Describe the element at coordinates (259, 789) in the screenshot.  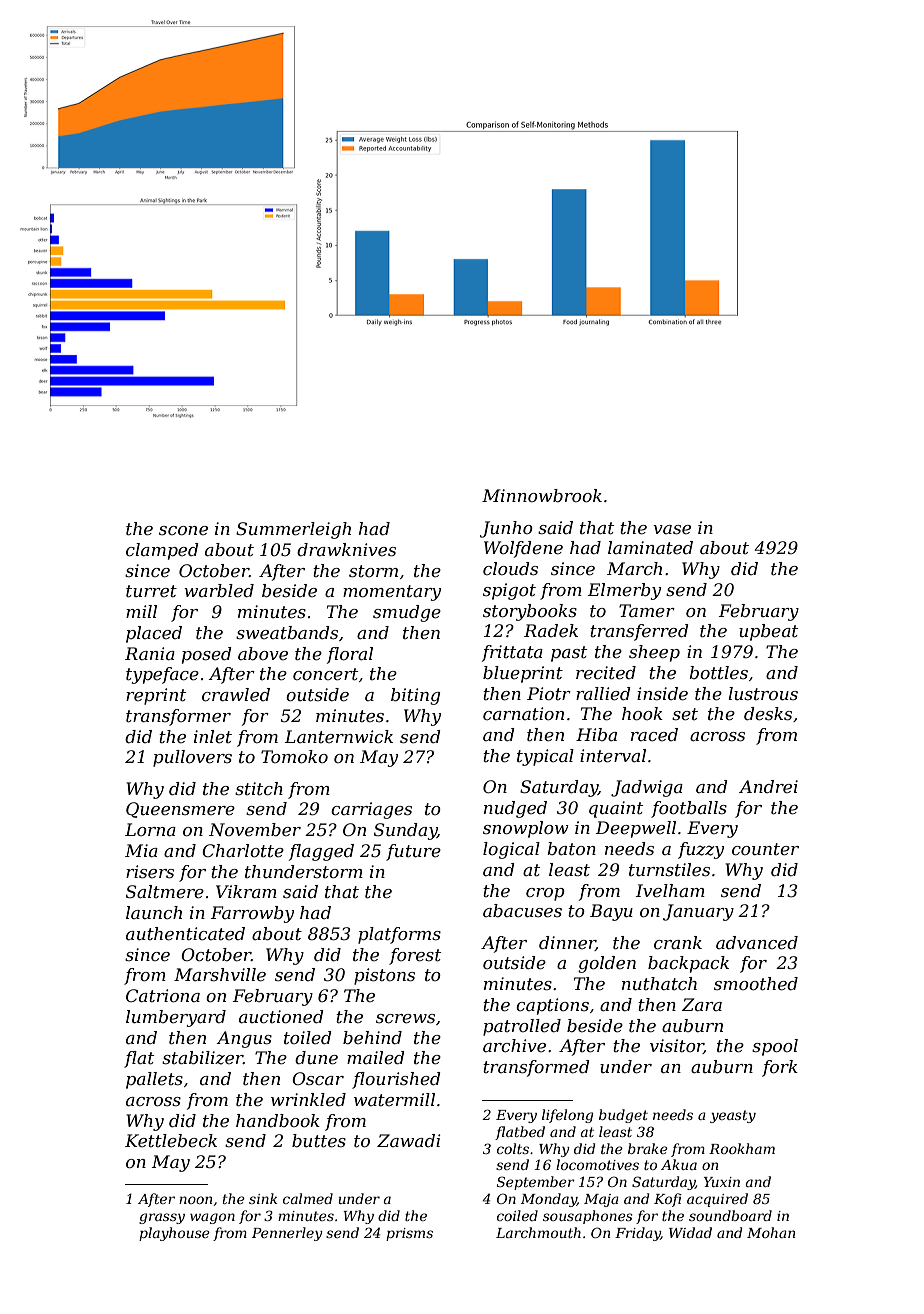
I see `stitch` at that location.
